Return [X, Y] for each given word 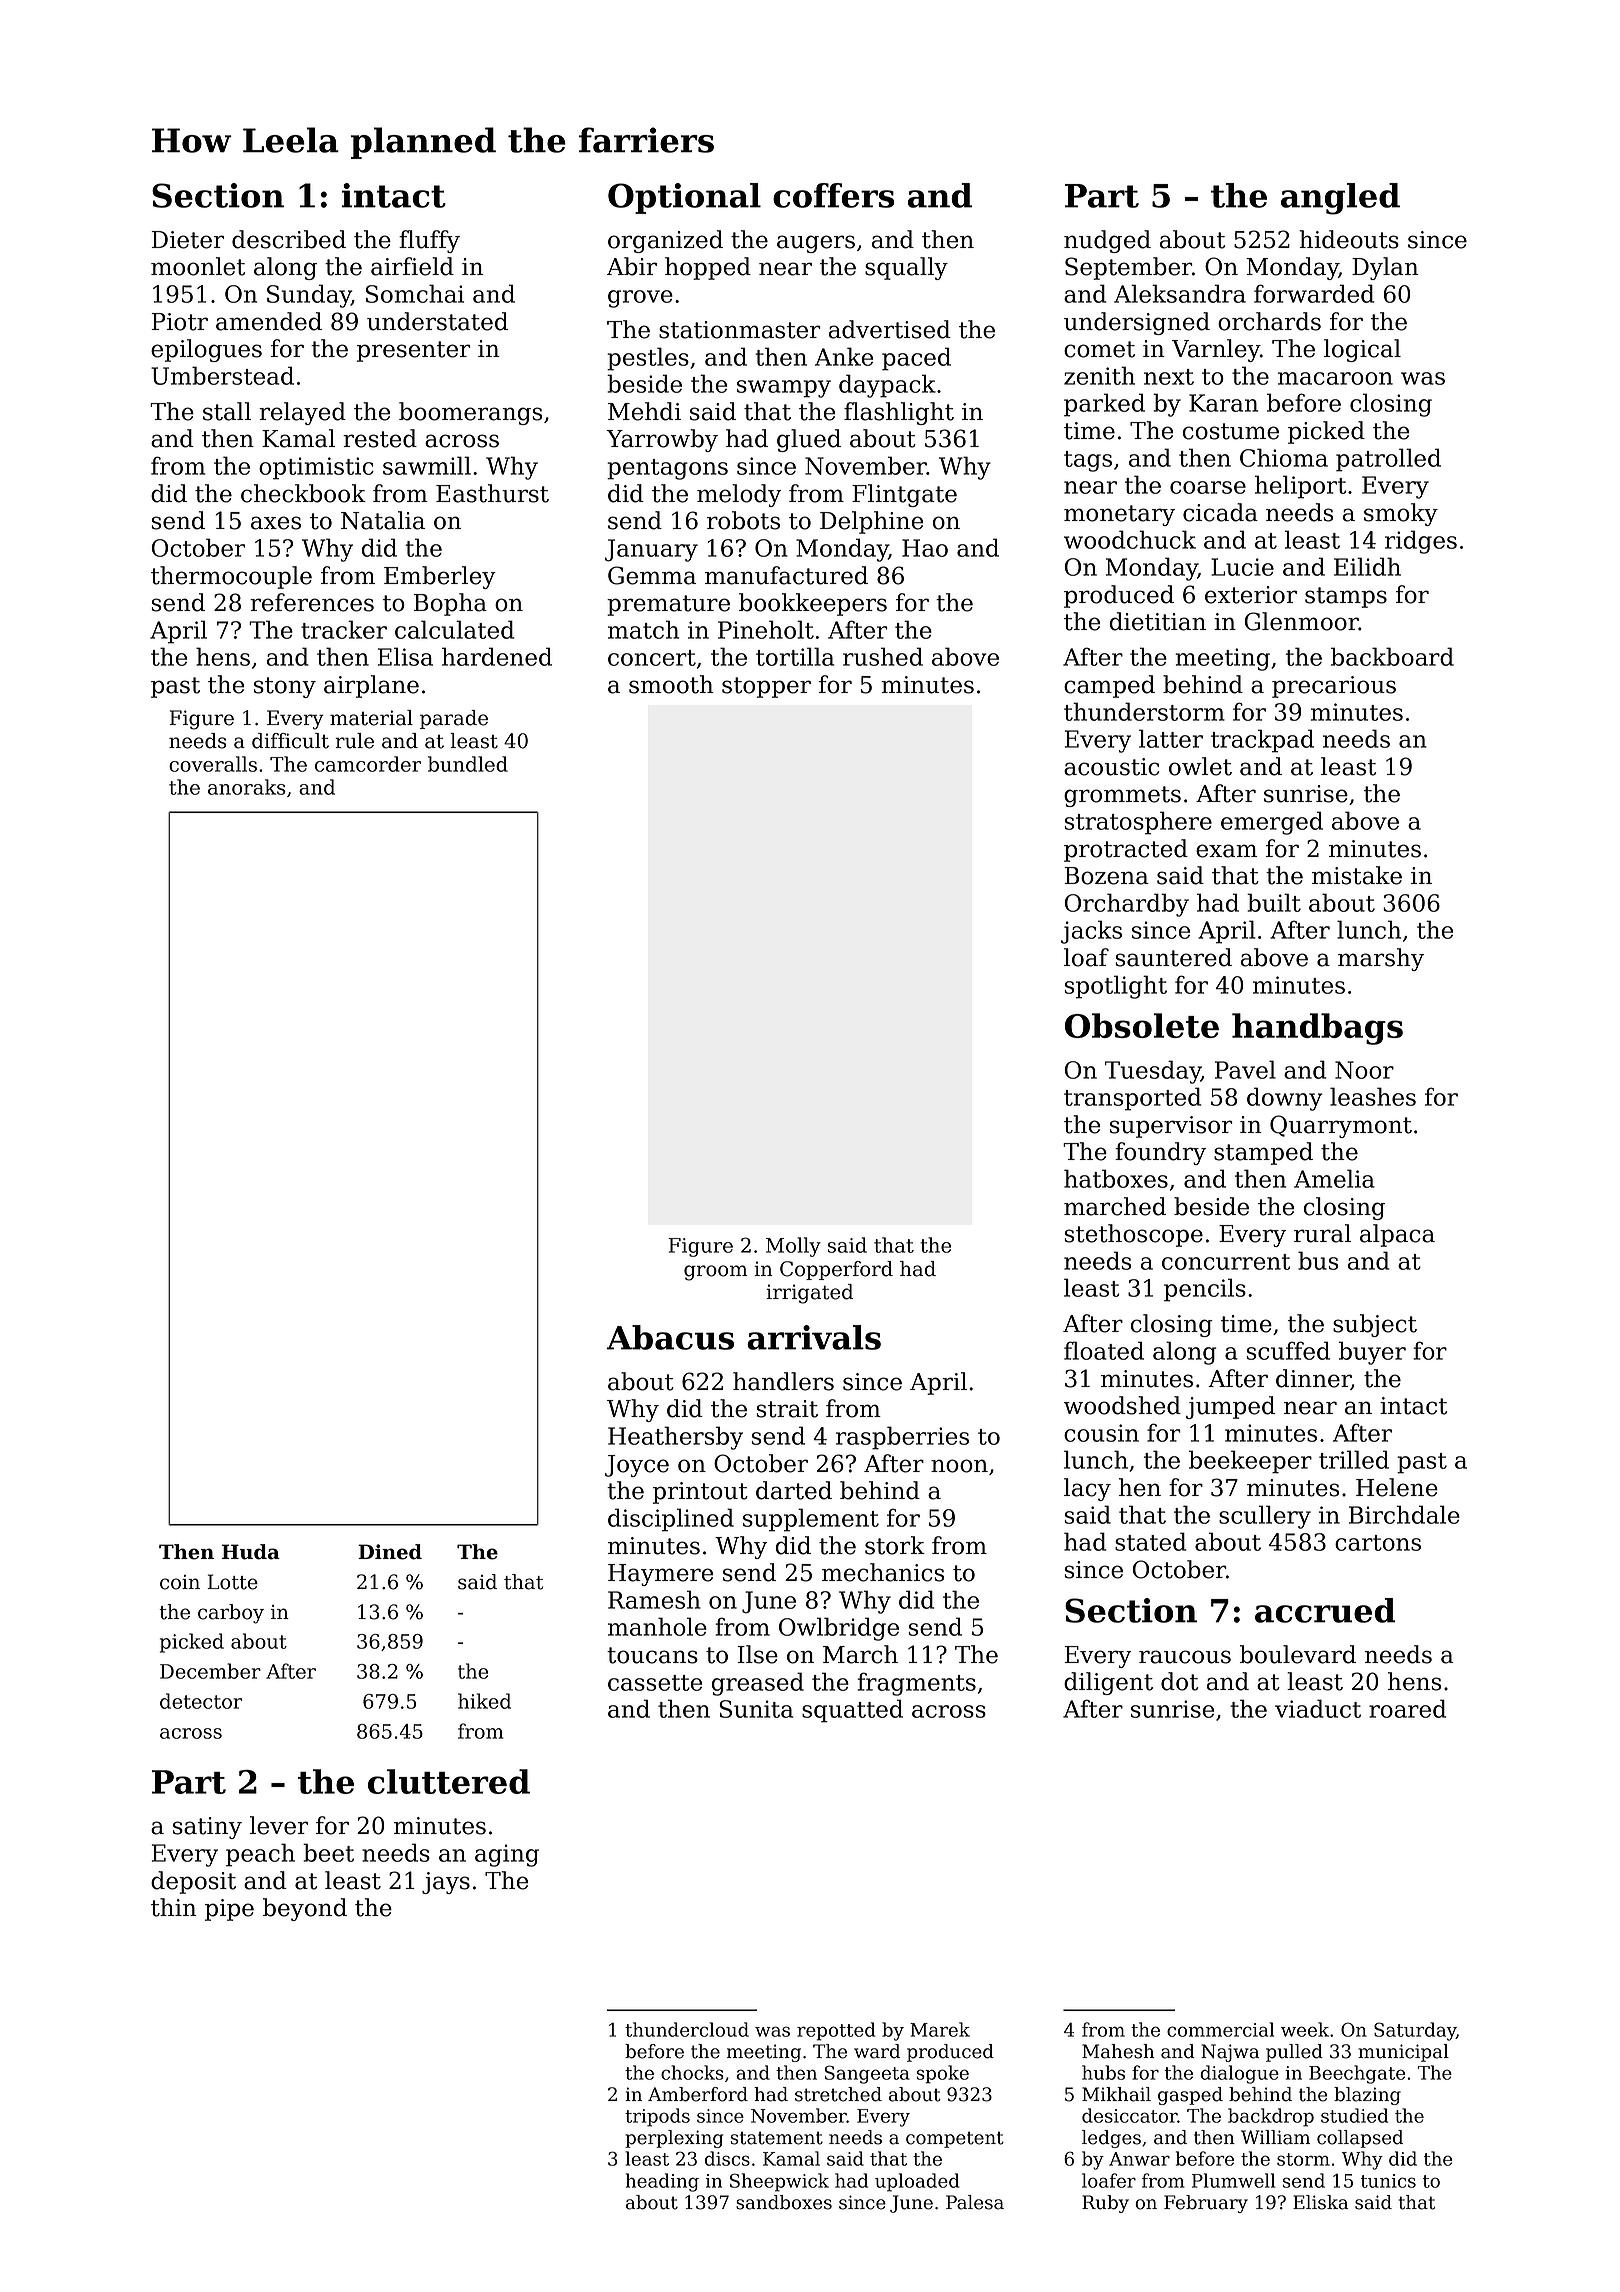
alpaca [1397, 1235]
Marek [940, 2029]
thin [174, 1907]
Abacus [670, 1337]
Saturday [1415, 2031]
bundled [468, 764]
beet [328, 1852]
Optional [684, 198]
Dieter [188, 240]
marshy [1381, 959]
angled [1340, 199]
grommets [1122, 796]
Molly [793, 1247]
